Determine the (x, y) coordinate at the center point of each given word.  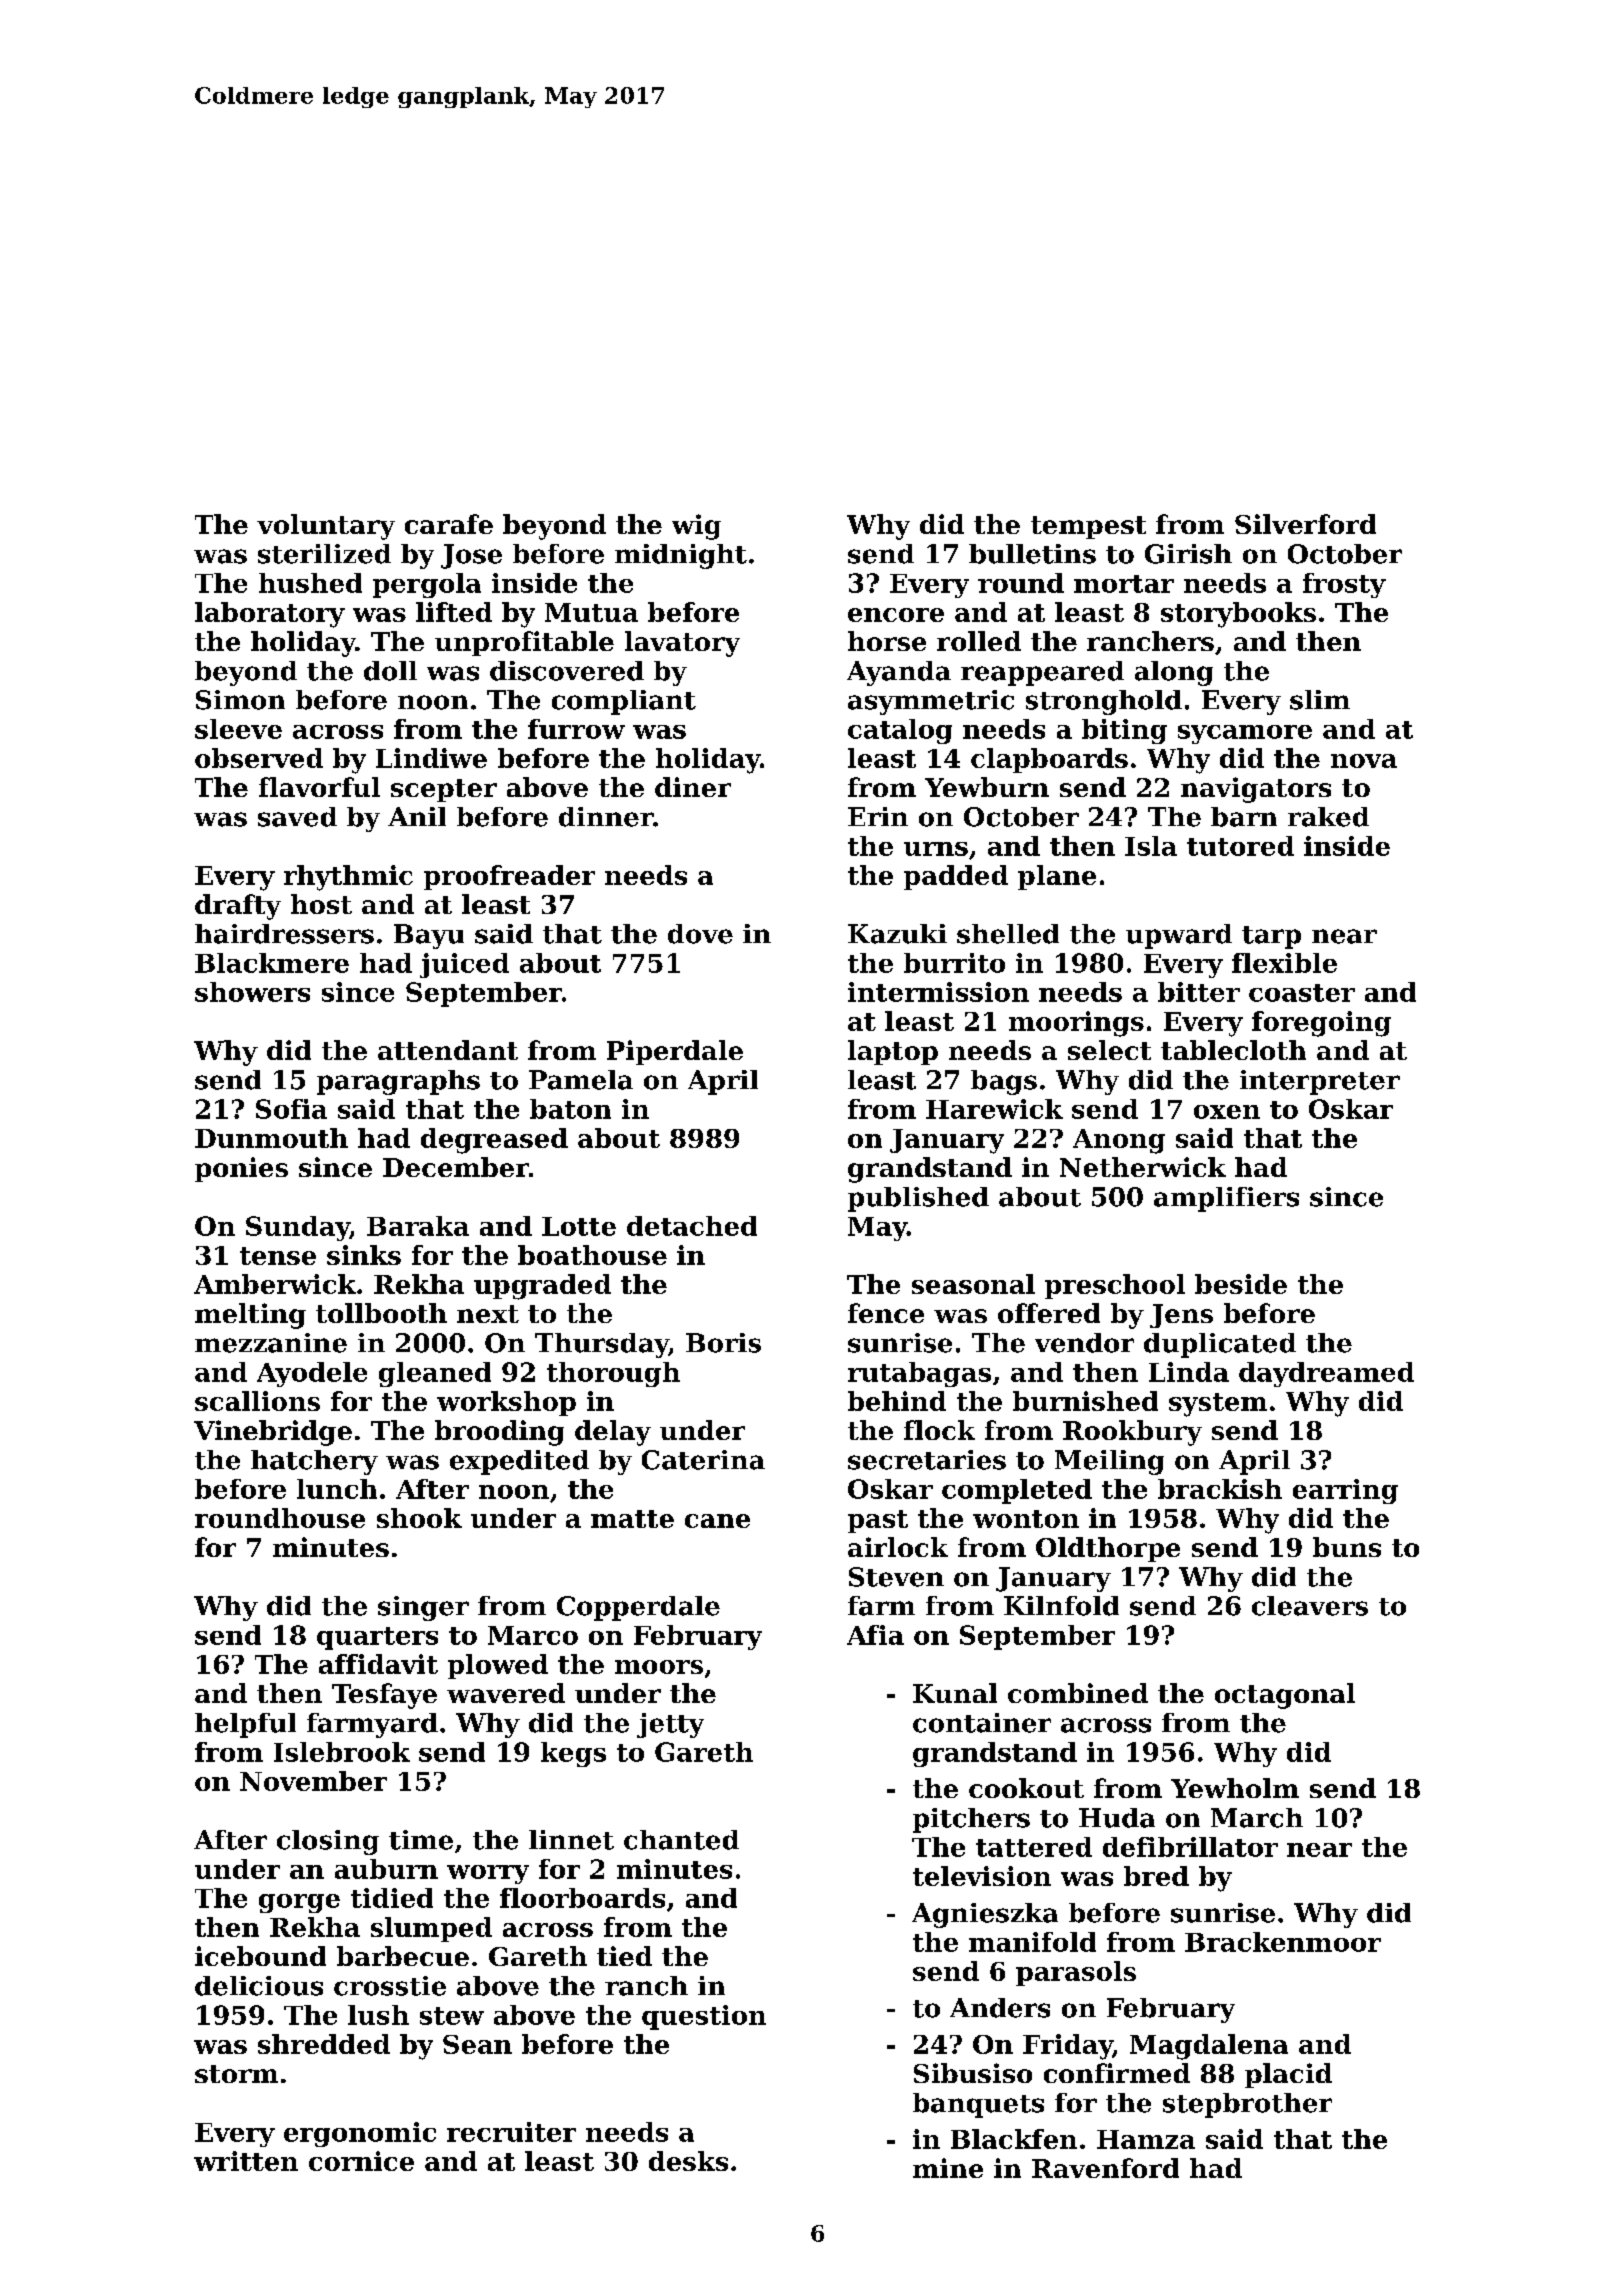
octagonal (1285, 1696)
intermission (938, 992)
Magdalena (1209, 2047)
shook (419, 1518)
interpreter (1320, 1082)
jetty (670, 1725)
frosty (1344, 585)
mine (948, 2168)
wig (696, 527)
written (246, 2161)
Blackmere (272, 963)
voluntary (326, 527)
